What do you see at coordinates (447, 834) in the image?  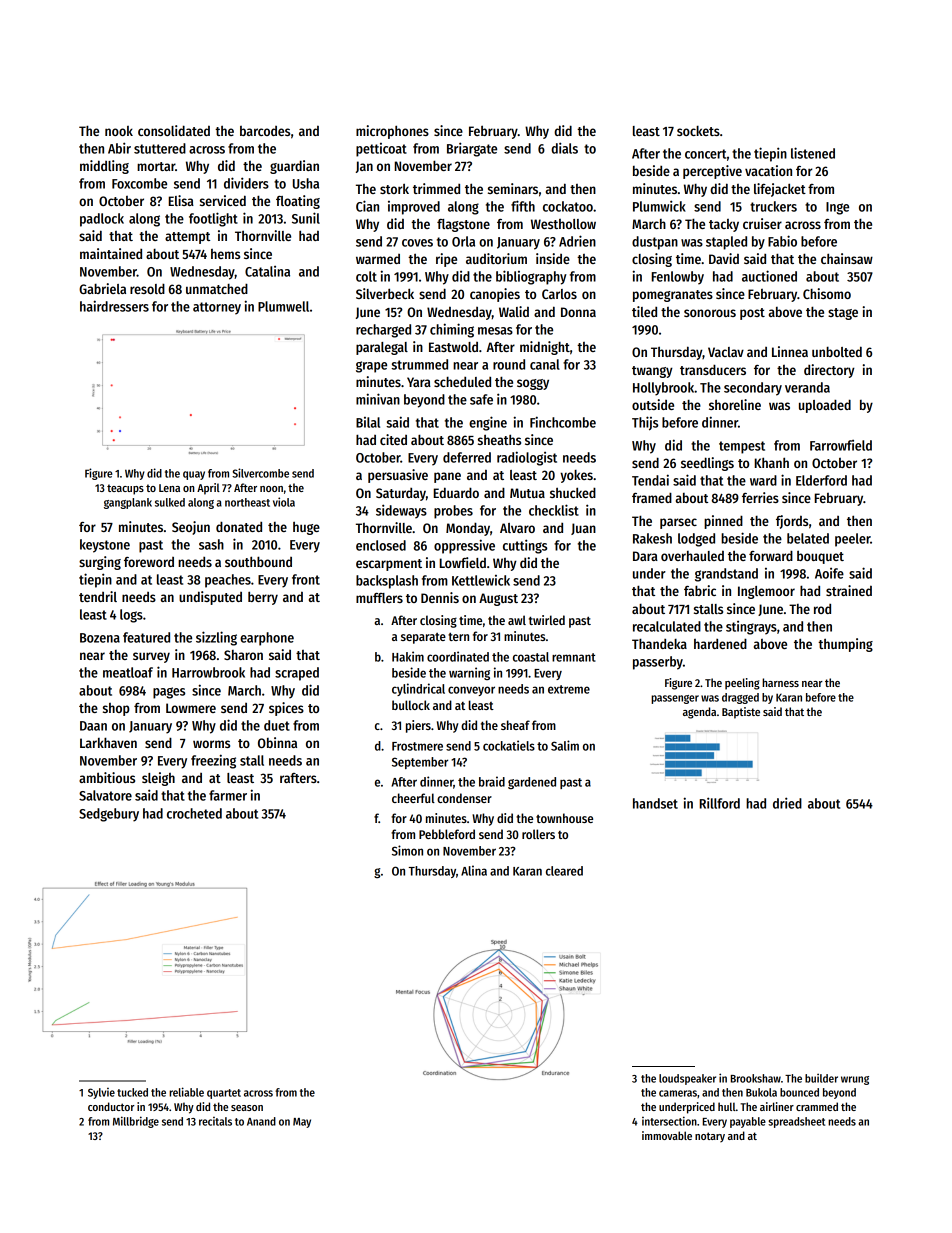 I see `Pebbleford` at bounding box center [447, 834].
